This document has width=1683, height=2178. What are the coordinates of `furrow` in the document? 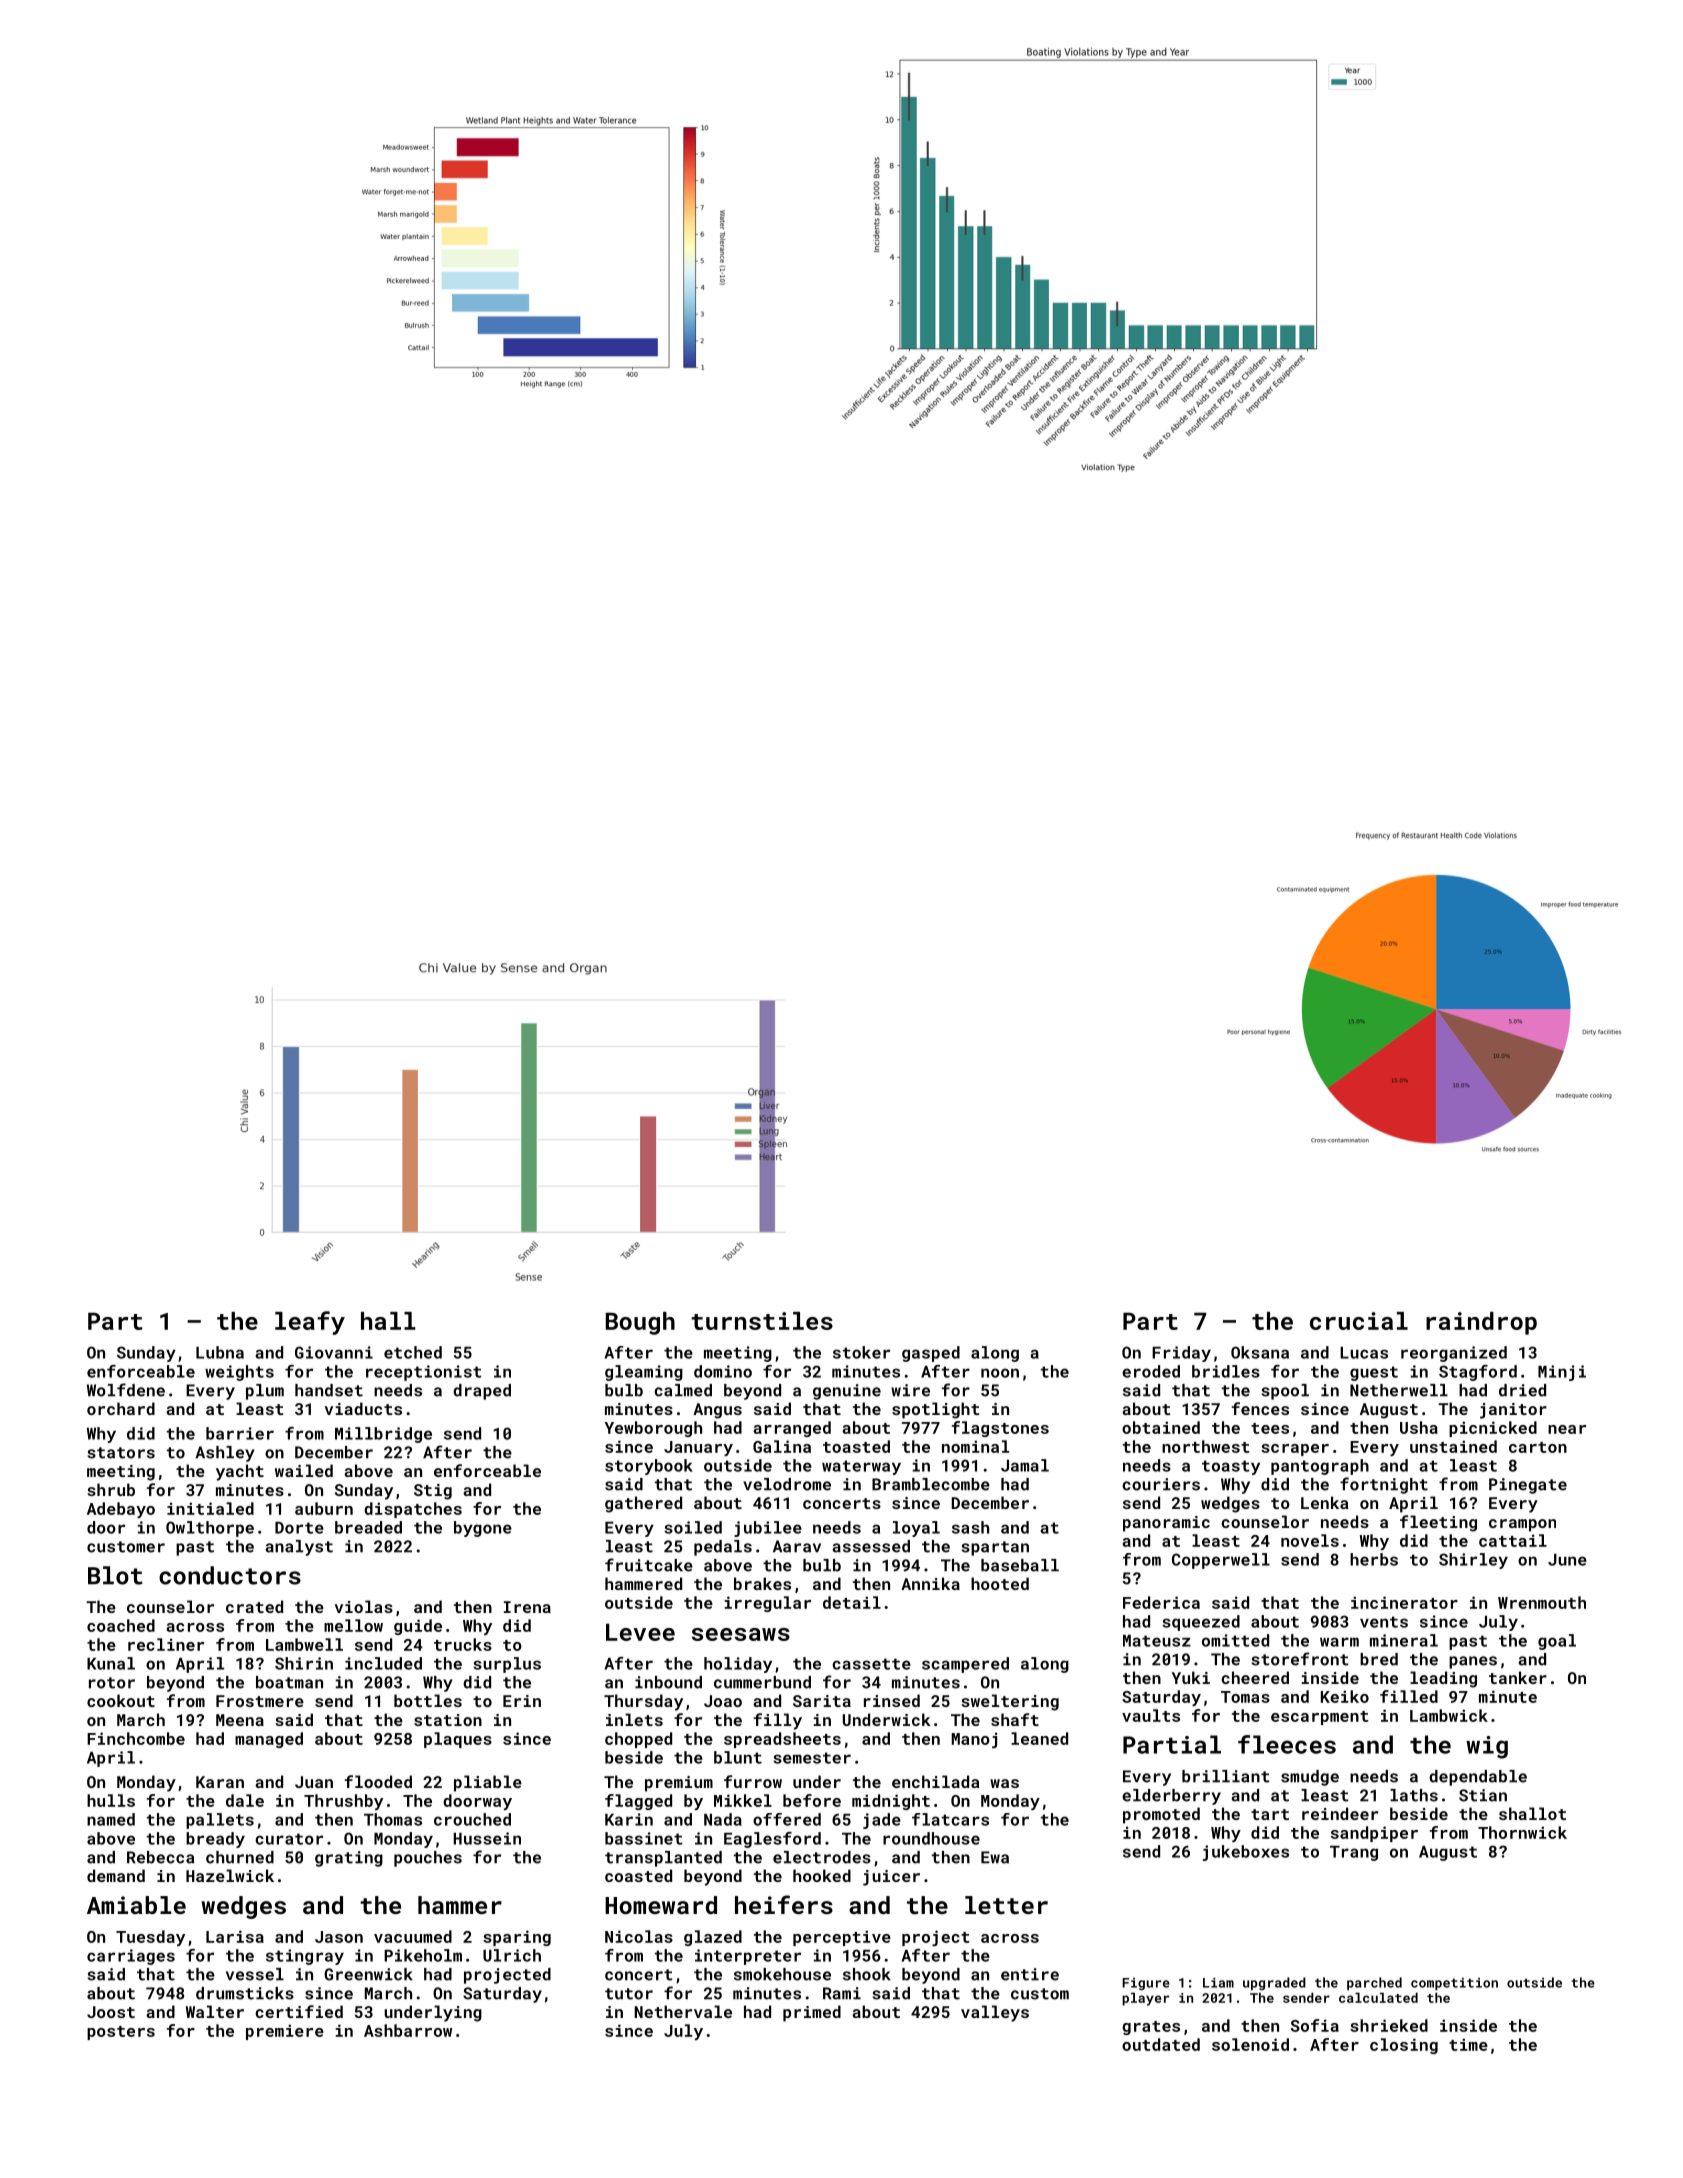 It's located at (753, 1781).
